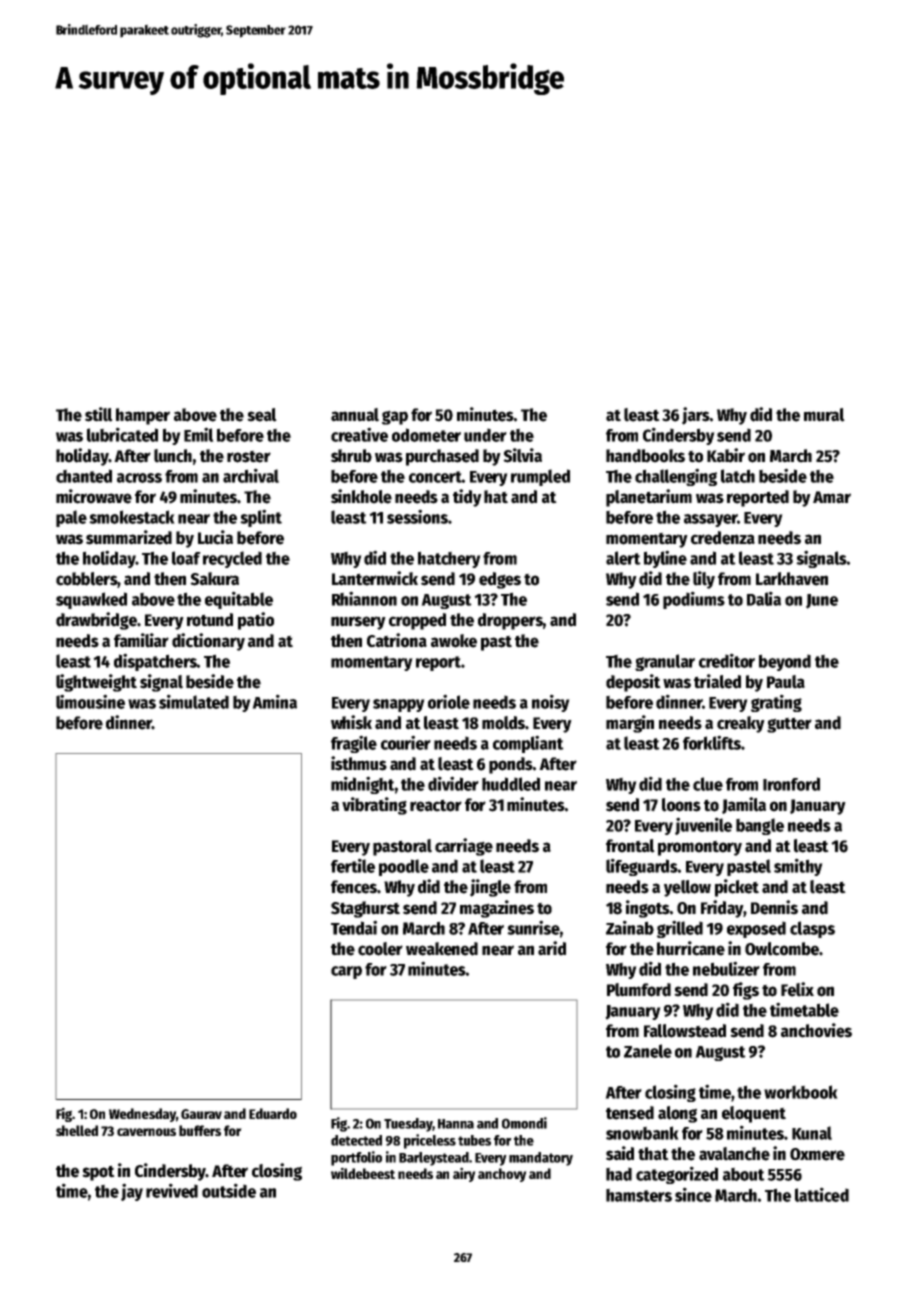  What do you see at coordinates (249, 456) in the page?
I see `roster` at bounding box center [249, 456].
